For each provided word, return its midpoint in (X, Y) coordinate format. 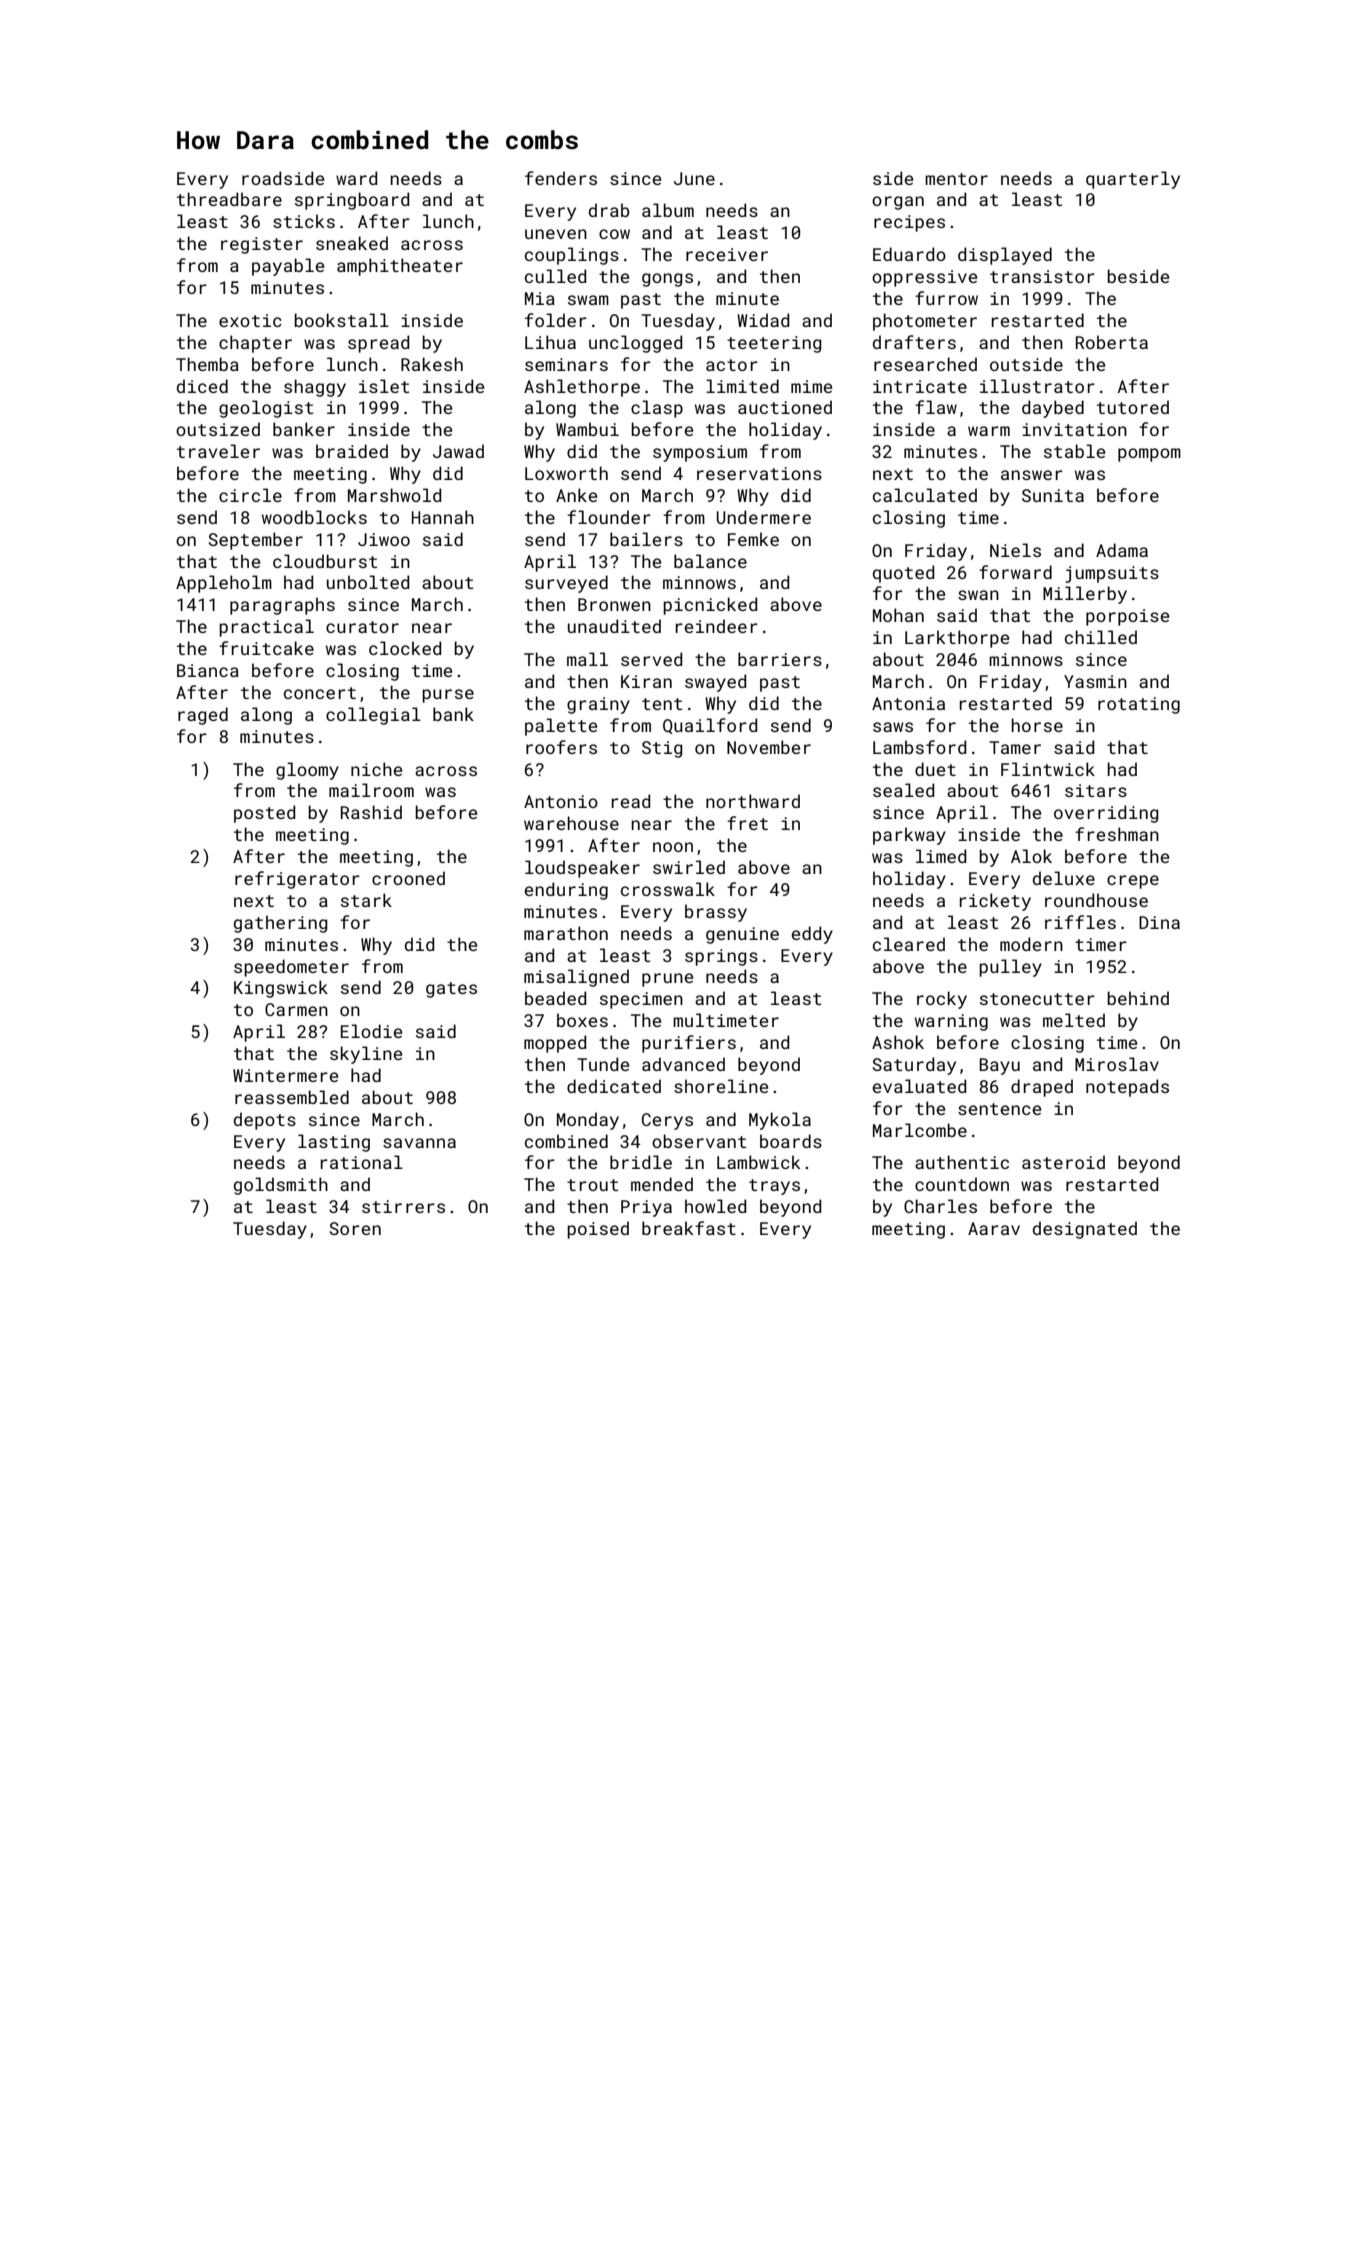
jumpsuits (1112, 574)
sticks (304, 221)
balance (710, 561)
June (694, 178)
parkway (909, 836)
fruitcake (266, 648)
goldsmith (281, 1186)
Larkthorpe (957, 639)
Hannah (443, 517)
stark (366, 900)
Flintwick (1048, 769)
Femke (753, 539)
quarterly (1133, 180)
